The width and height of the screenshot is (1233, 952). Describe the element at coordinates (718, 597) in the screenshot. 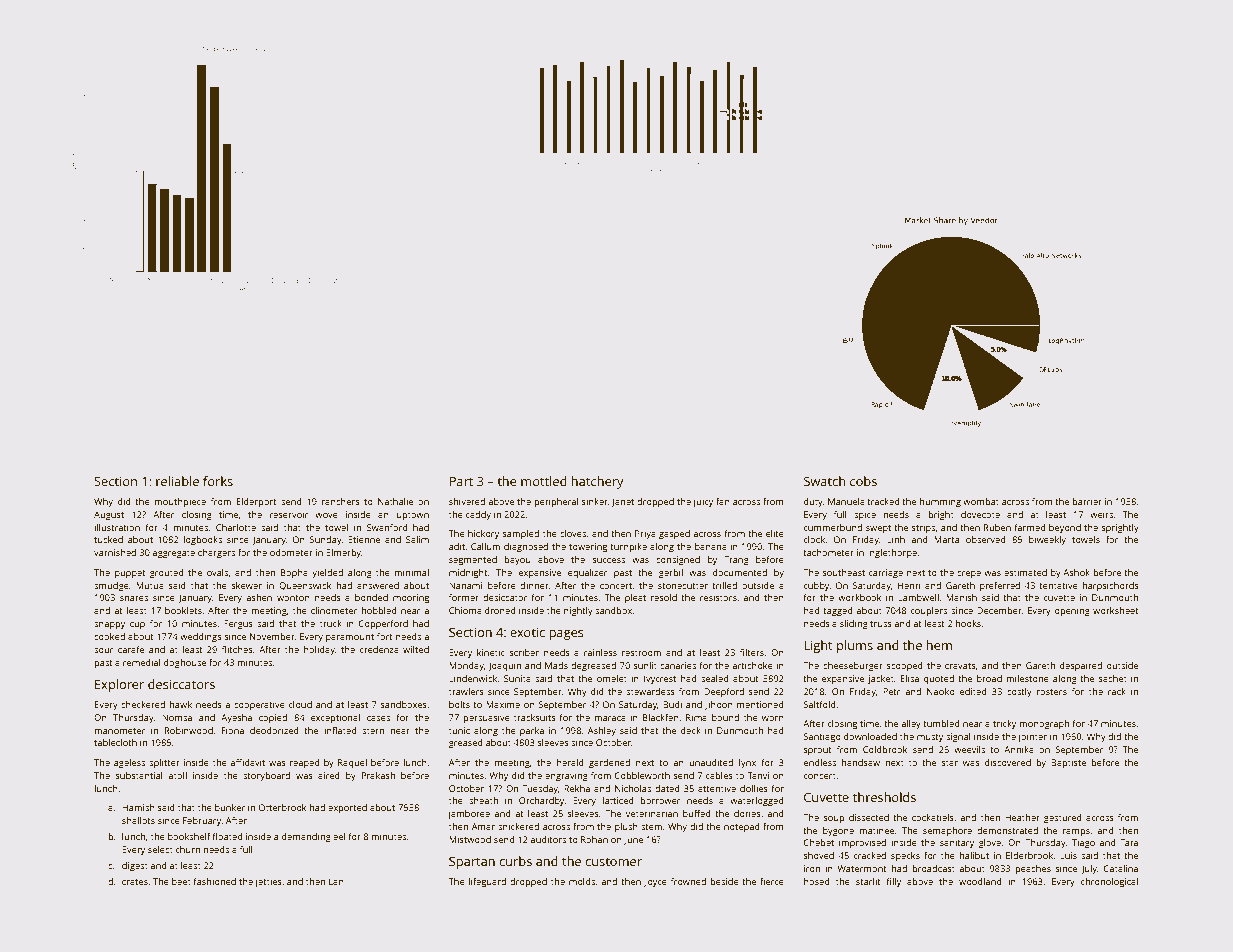

I see `resistors` at that location.
